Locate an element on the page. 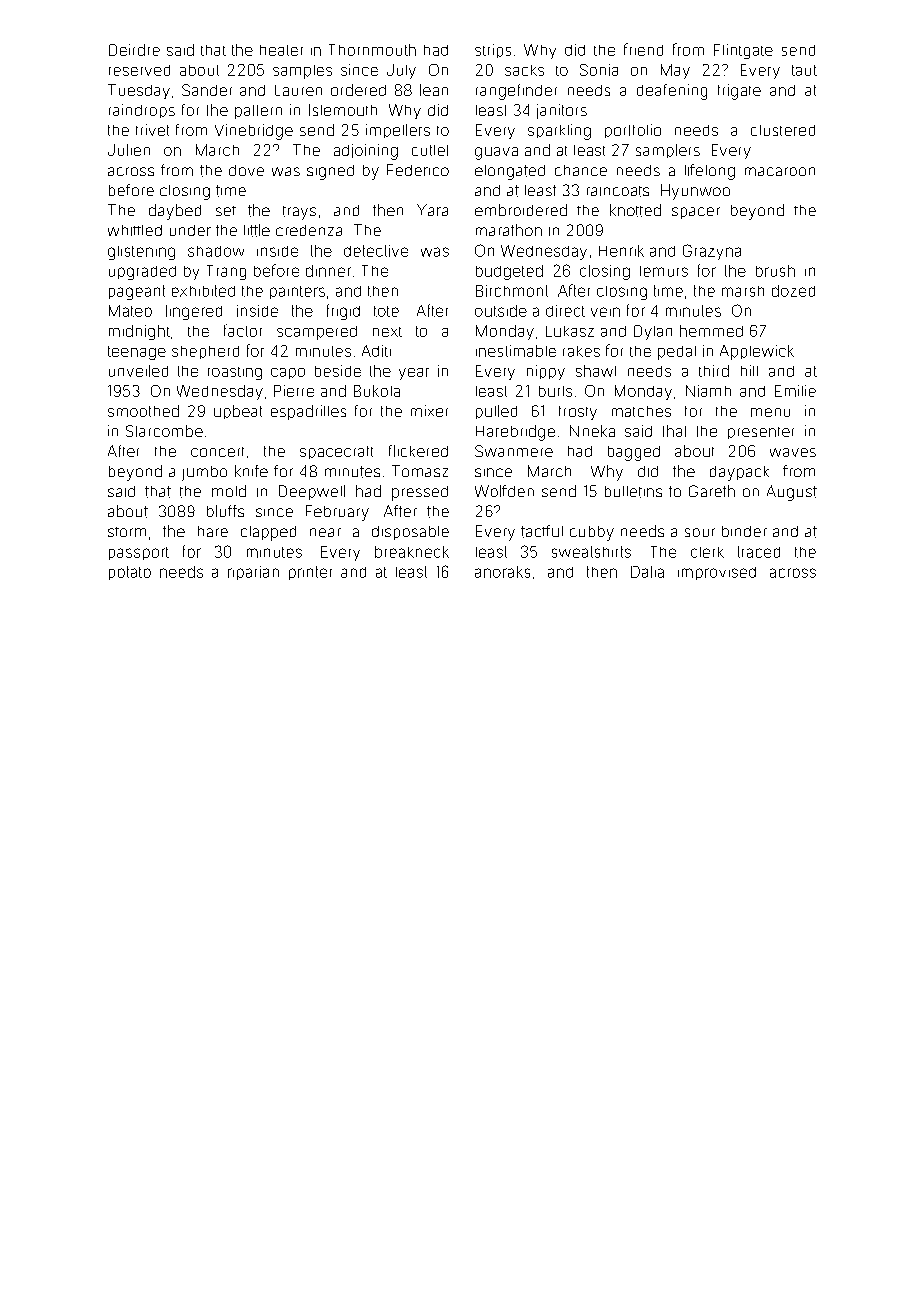 Image resolution: width=924 pixels, height=1308 pixels. improvised is located at coordinates (717, 573).
